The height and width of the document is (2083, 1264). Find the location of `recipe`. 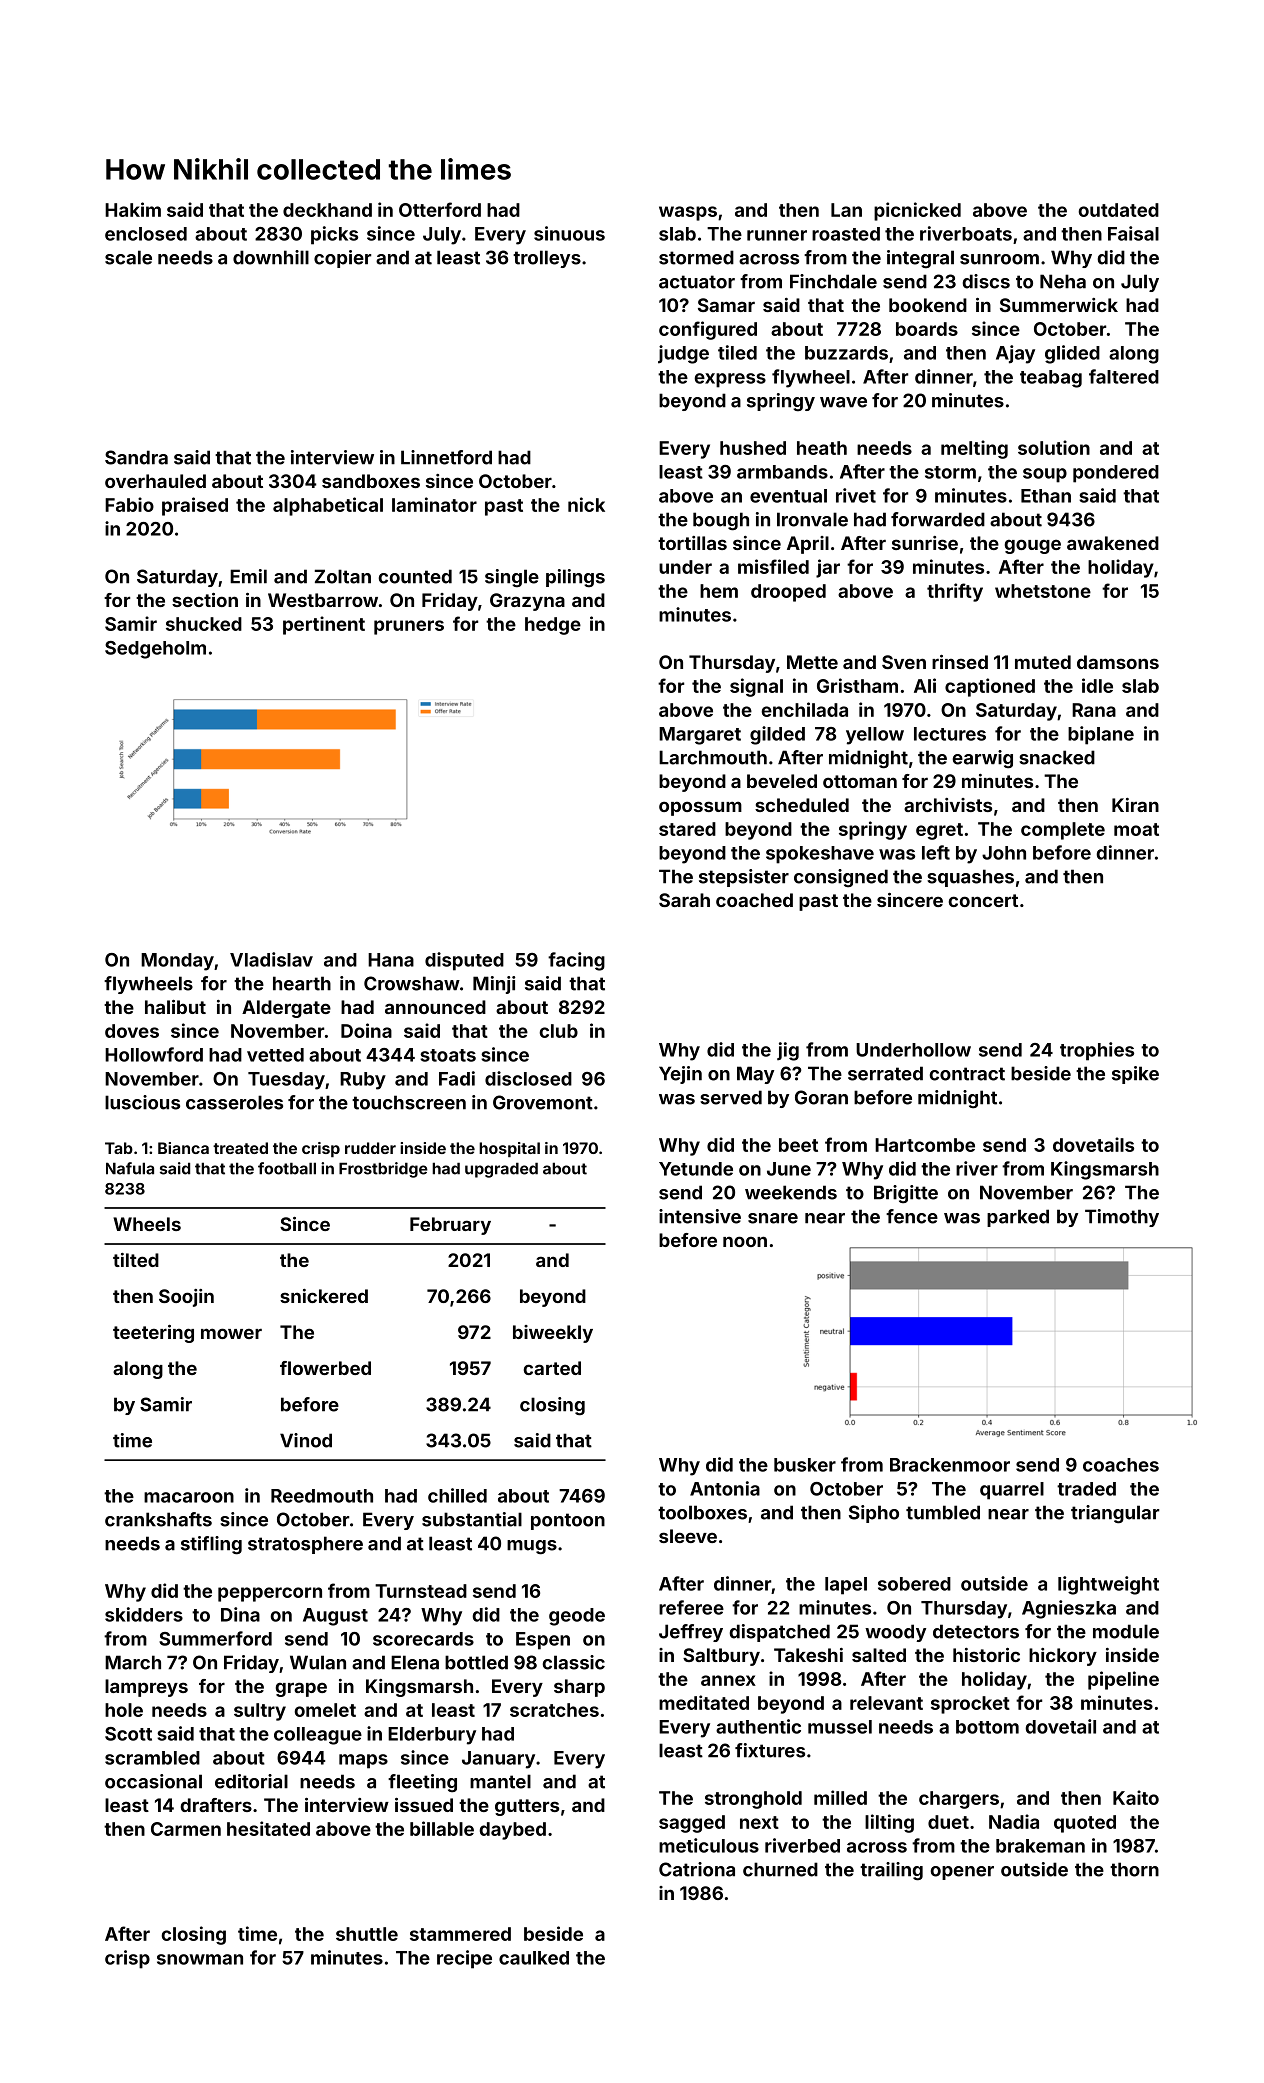

recipe is located at coordinates (464, 1959).
